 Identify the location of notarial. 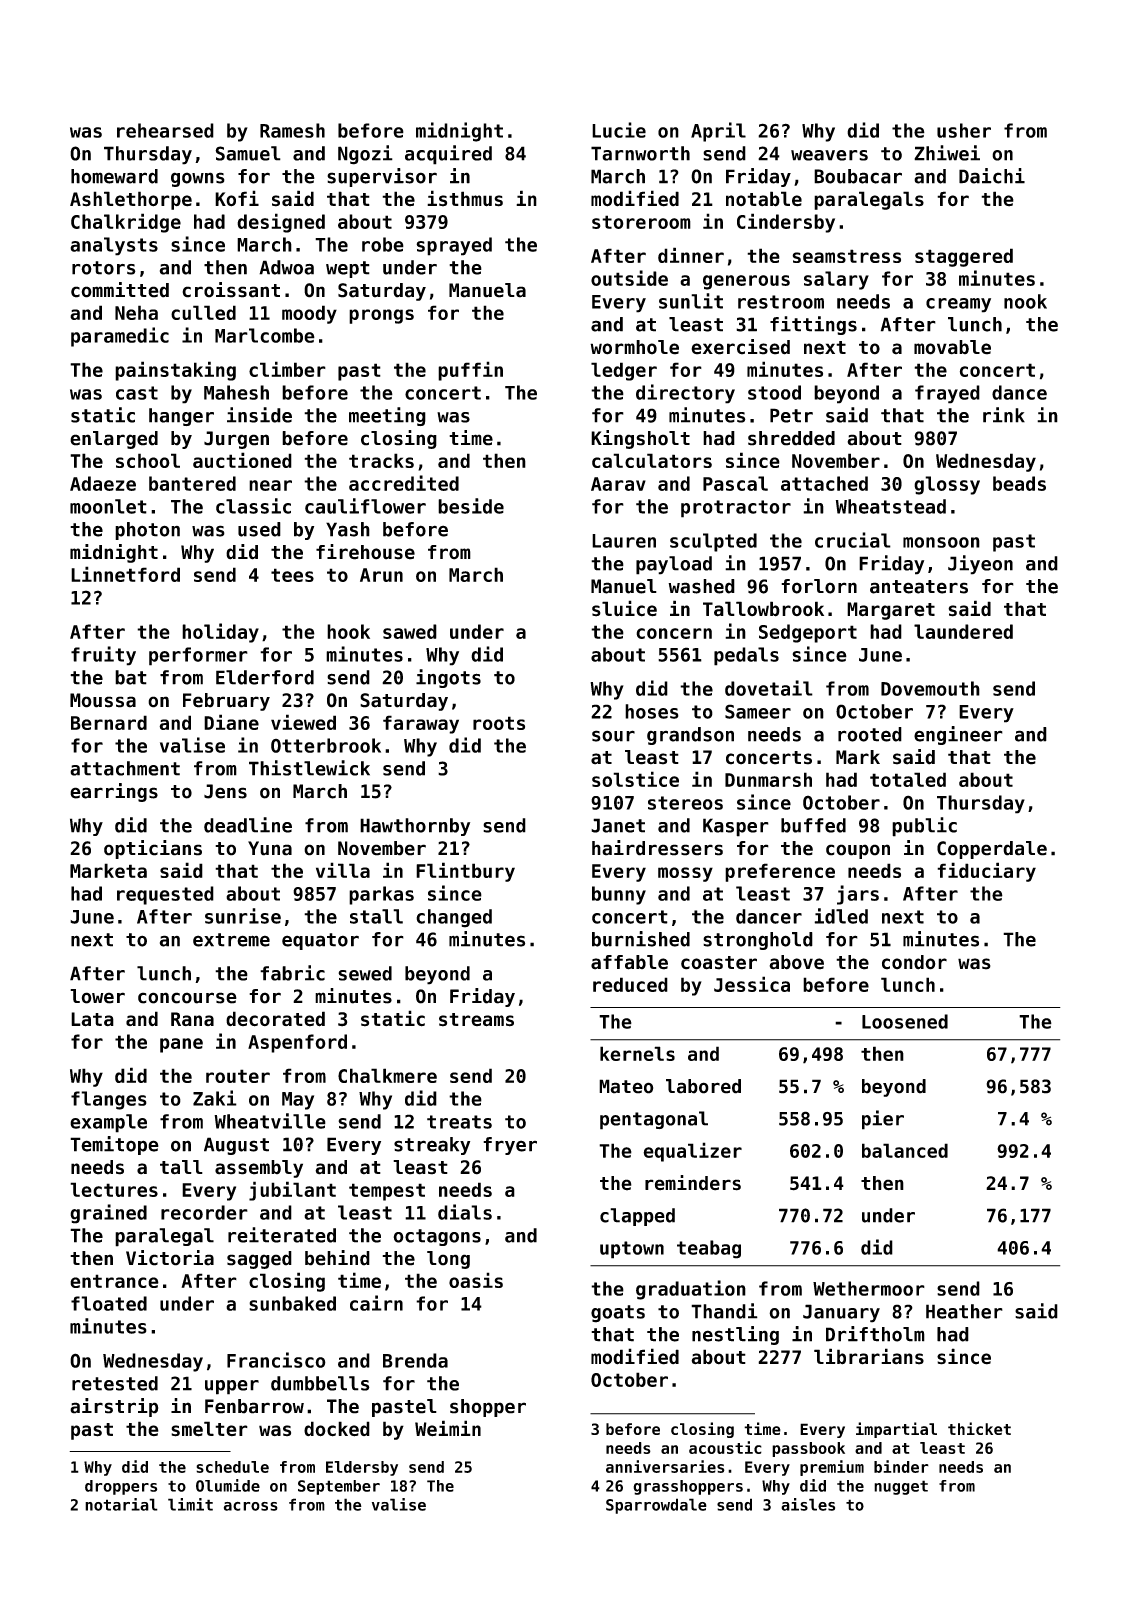
(121, 1504).
